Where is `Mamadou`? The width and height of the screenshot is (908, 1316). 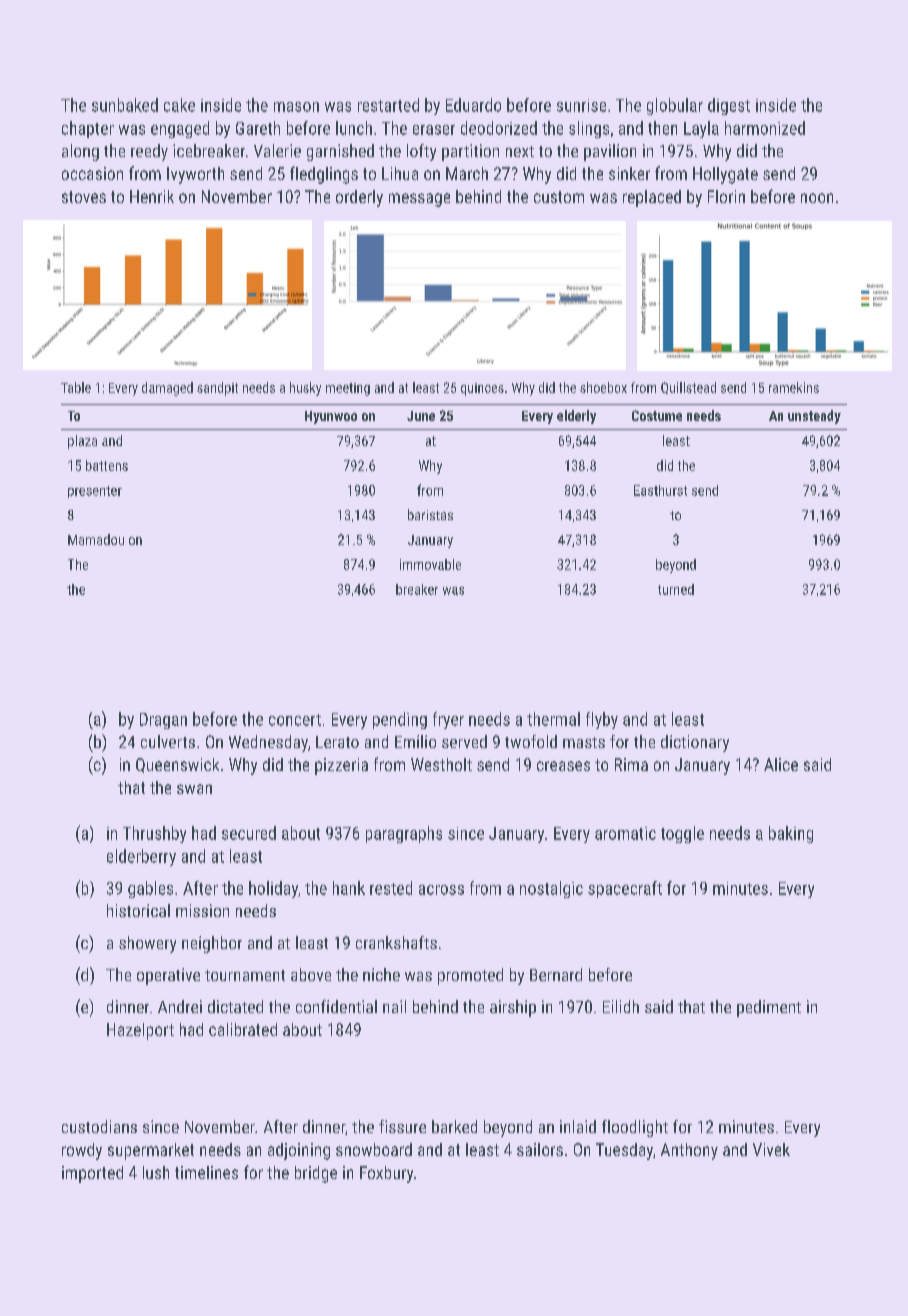 Mamadou is located at coordinates (96, 539).
